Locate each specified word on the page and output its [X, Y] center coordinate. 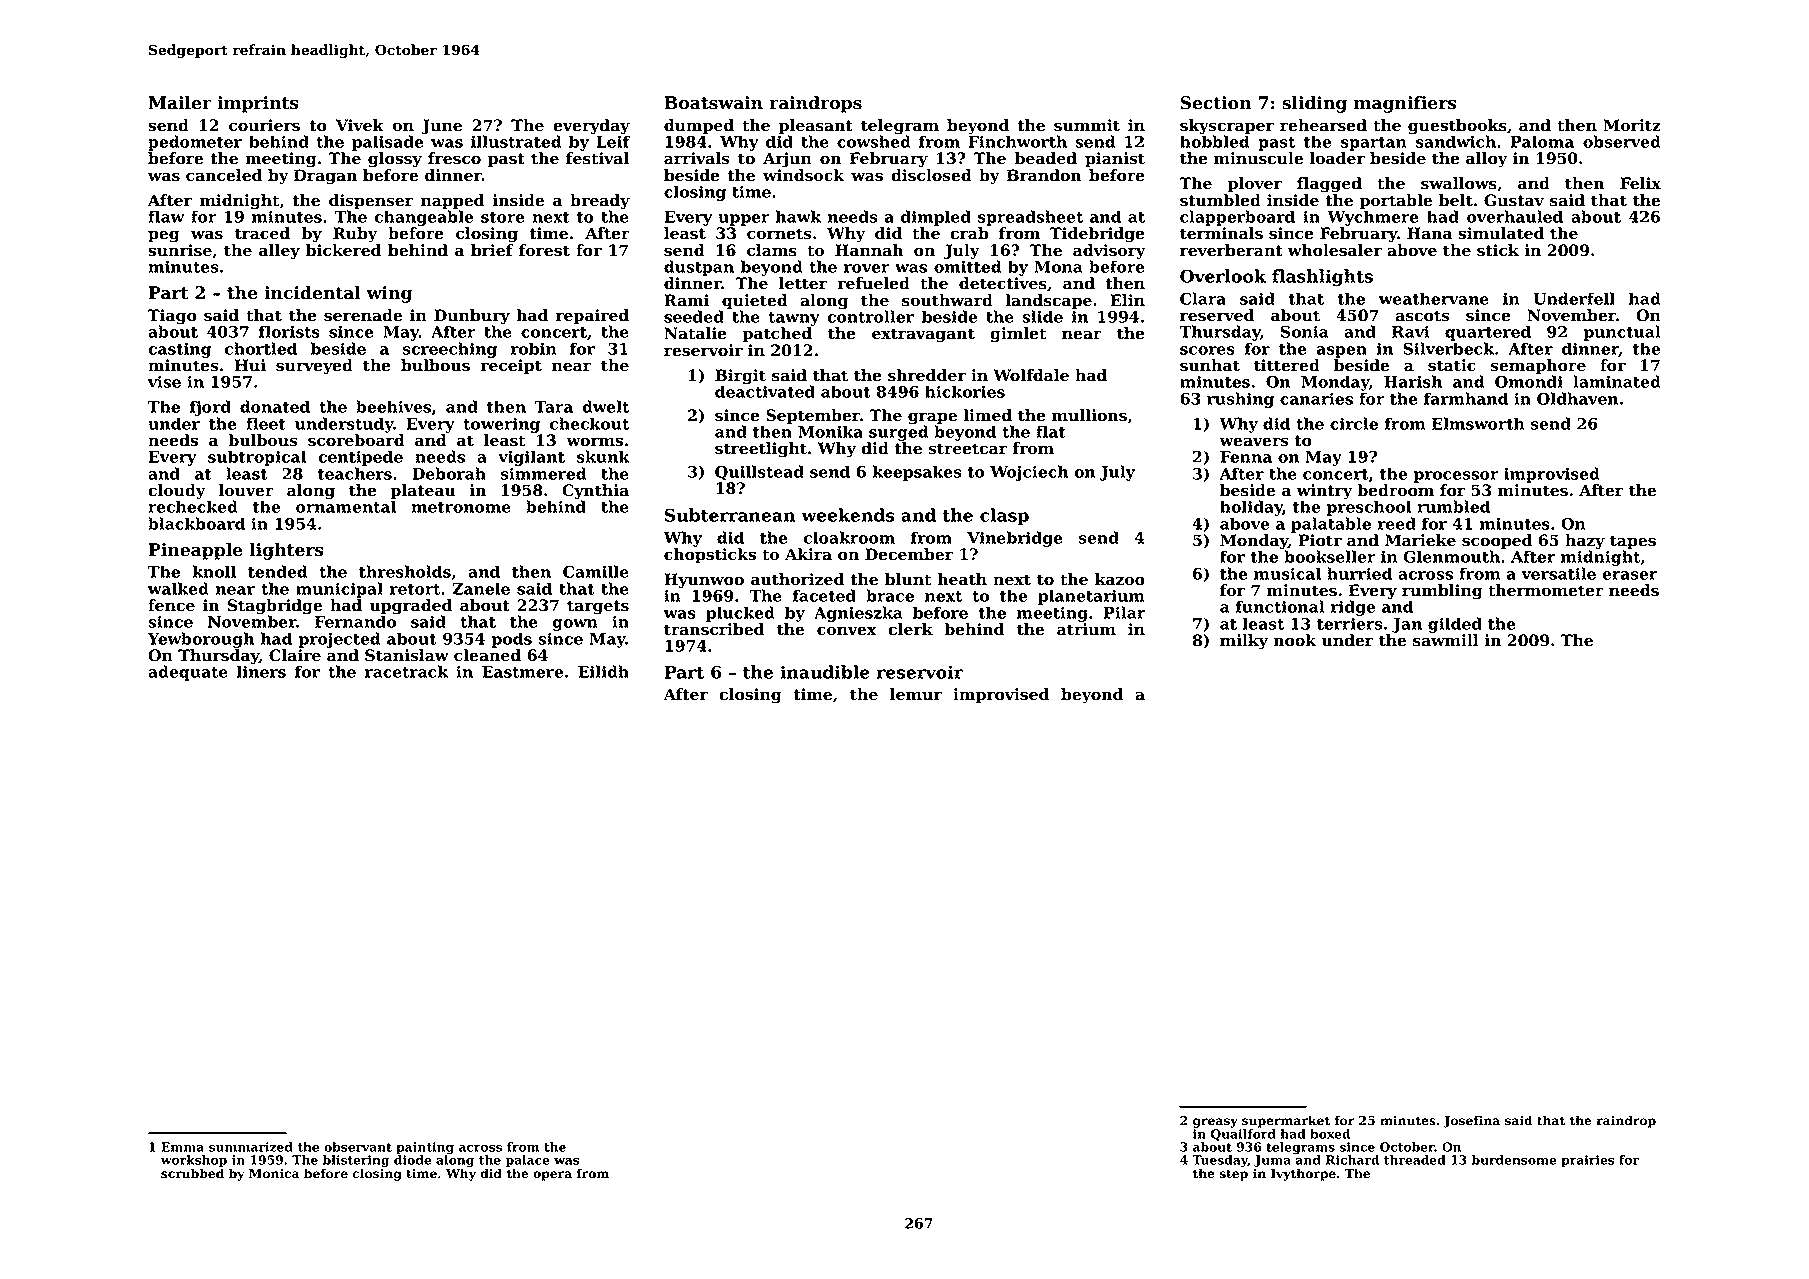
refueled [873, 283]
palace [528, 1161]
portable [1396, 201]
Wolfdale [1031, 375]
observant [358, 1147]
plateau [423, 491]
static [1452, 365]
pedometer [195, 143]
